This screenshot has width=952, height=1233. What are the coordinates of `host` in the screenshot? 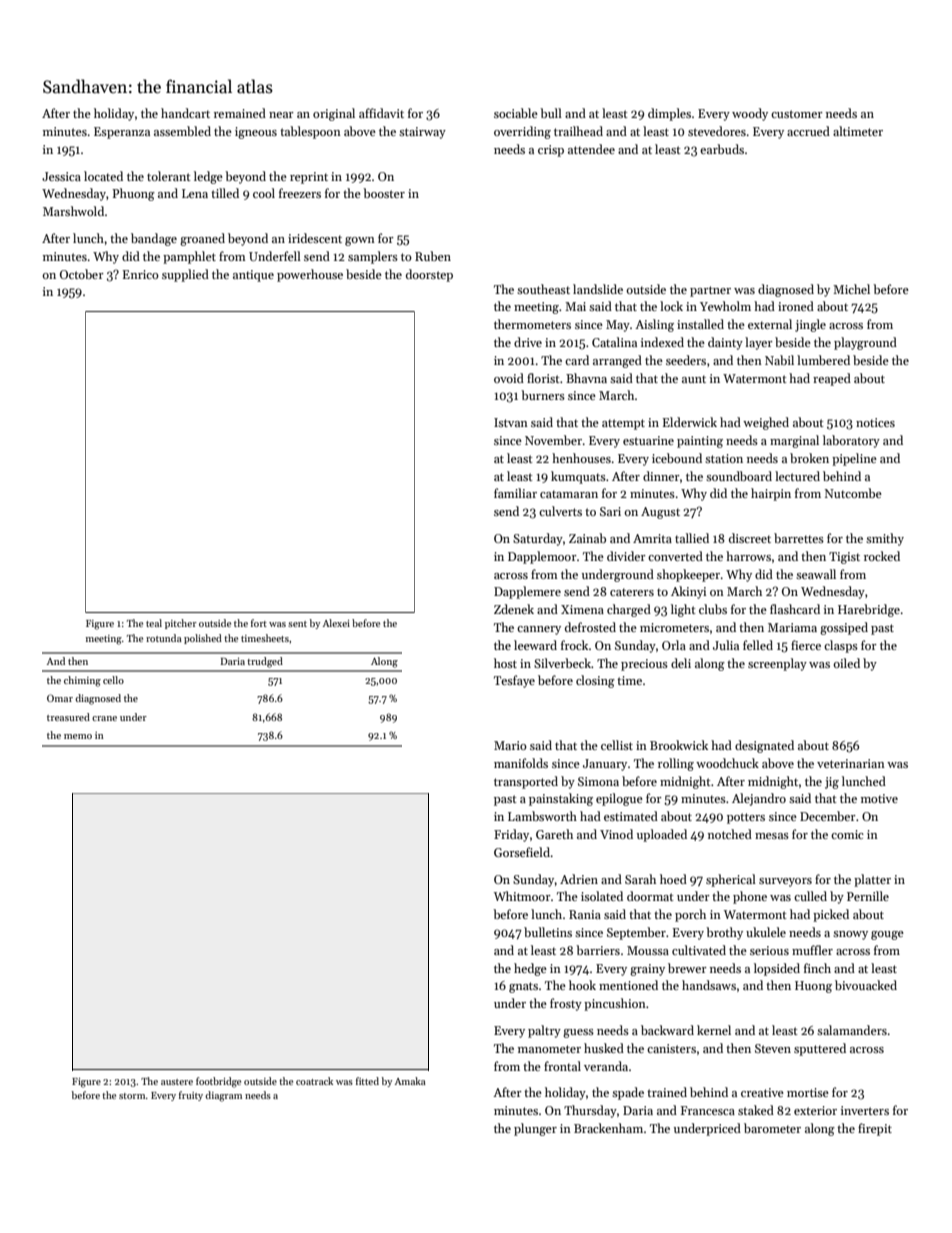 It's located at (505, 663).
